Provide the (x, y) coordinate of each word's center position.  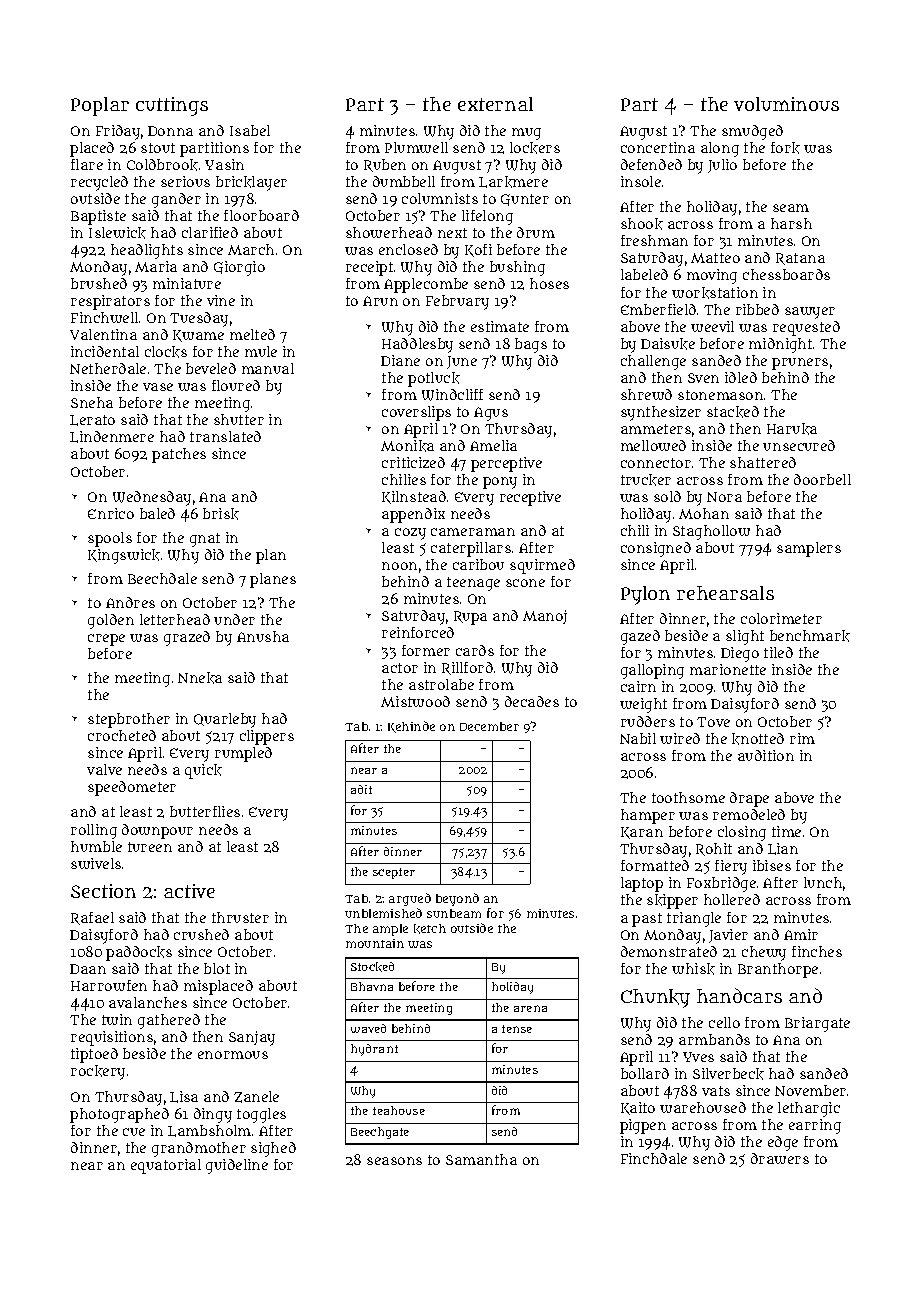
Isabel (250, 130)
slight (745, 637)
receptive (530, 498)
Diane (400, 360)
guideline (237, 1166)
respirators (110, 302)
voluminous (786, 104)
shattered (763, 462)
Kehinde (411, 727)
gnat (205, 540)
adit (361, 789)
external (495, 104)
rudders (648, 721)
